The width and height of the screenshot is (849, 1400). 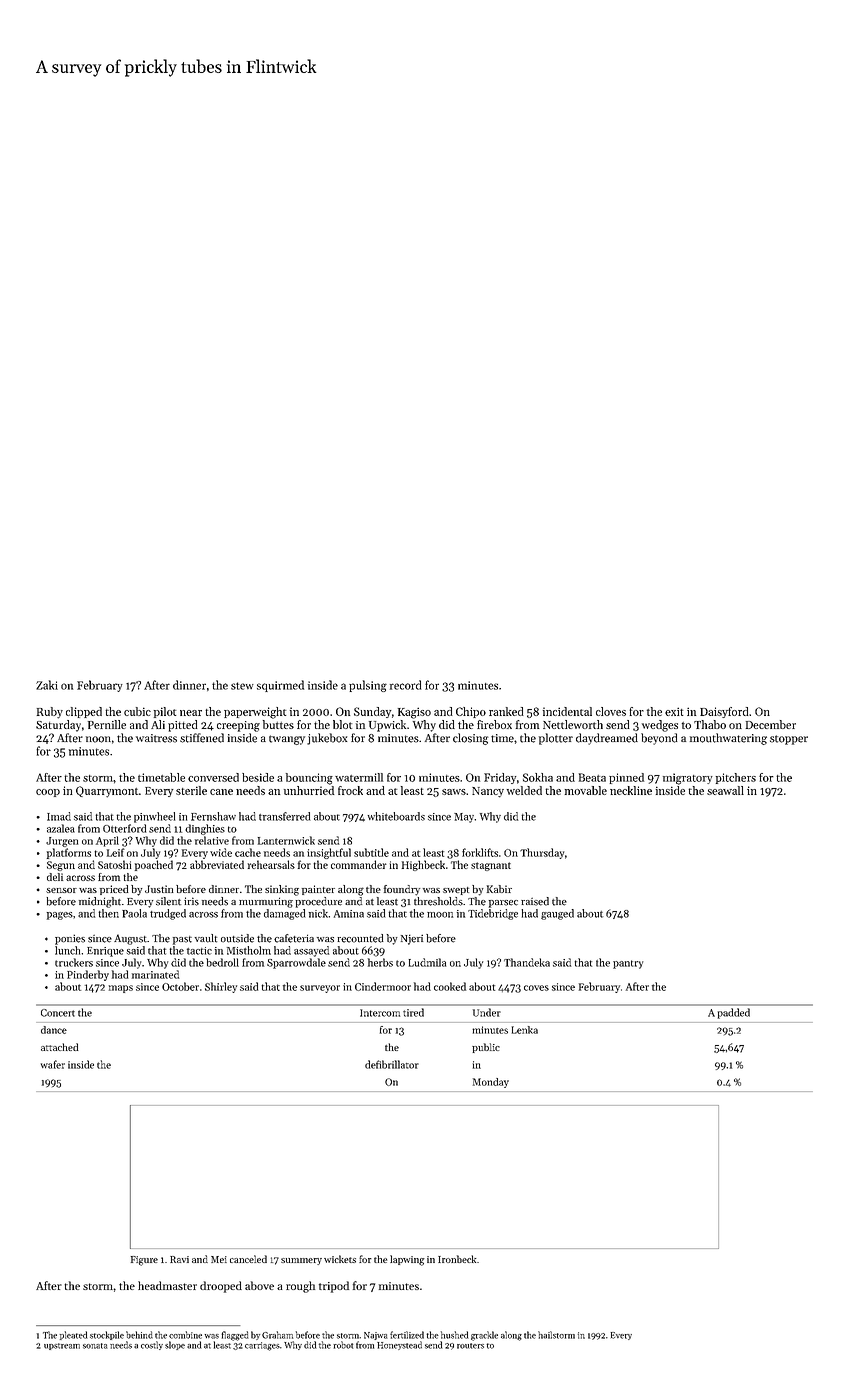 I want to click on forklifts, so click(x=480, y=852).
